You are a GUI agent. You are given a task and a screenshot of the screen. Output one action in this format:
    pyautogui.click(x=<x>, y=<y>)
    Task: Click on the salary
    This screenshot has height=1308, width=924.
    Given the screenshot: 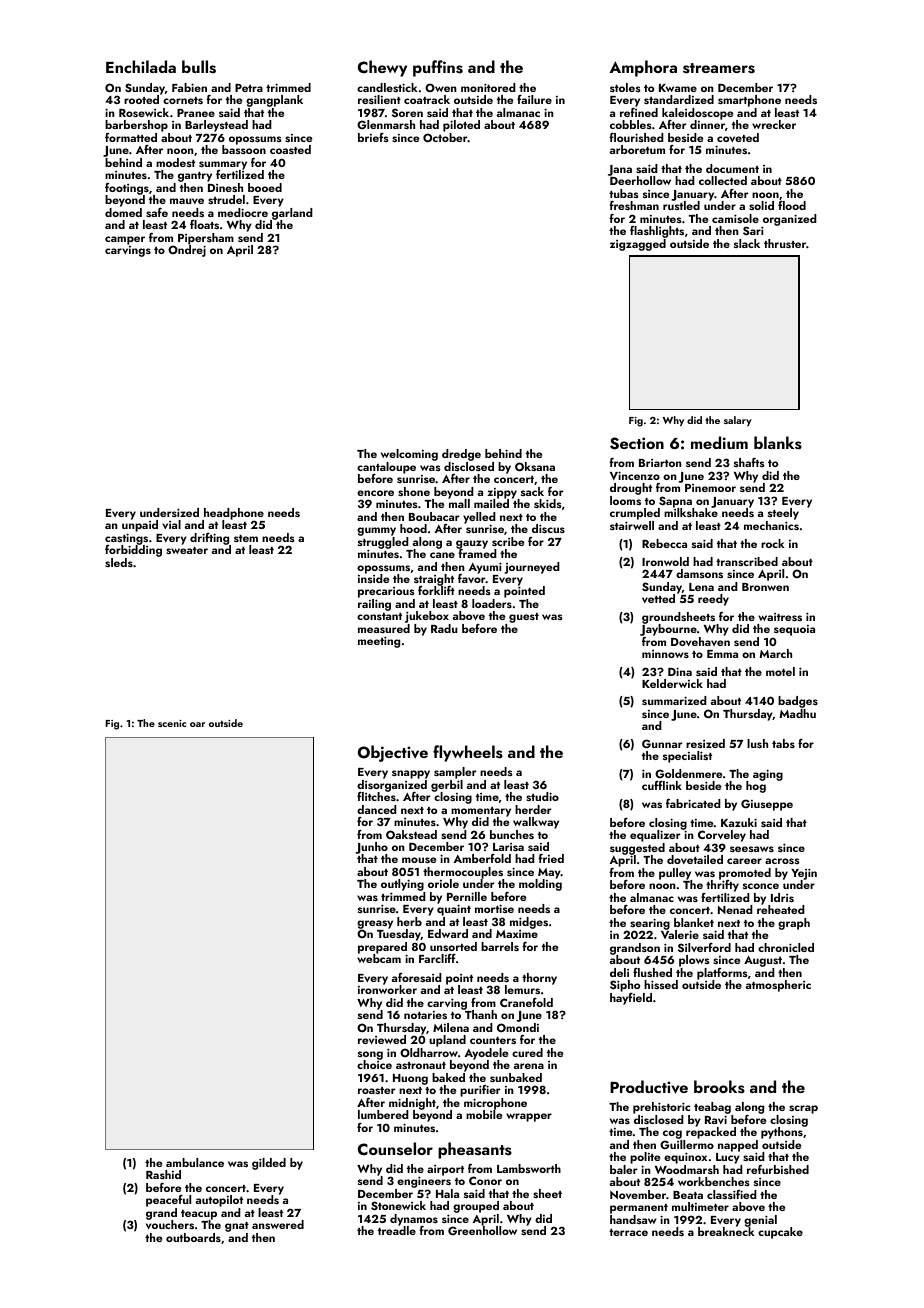 What is the action you would take?
    pyautogui.click(x=738, y=421)
